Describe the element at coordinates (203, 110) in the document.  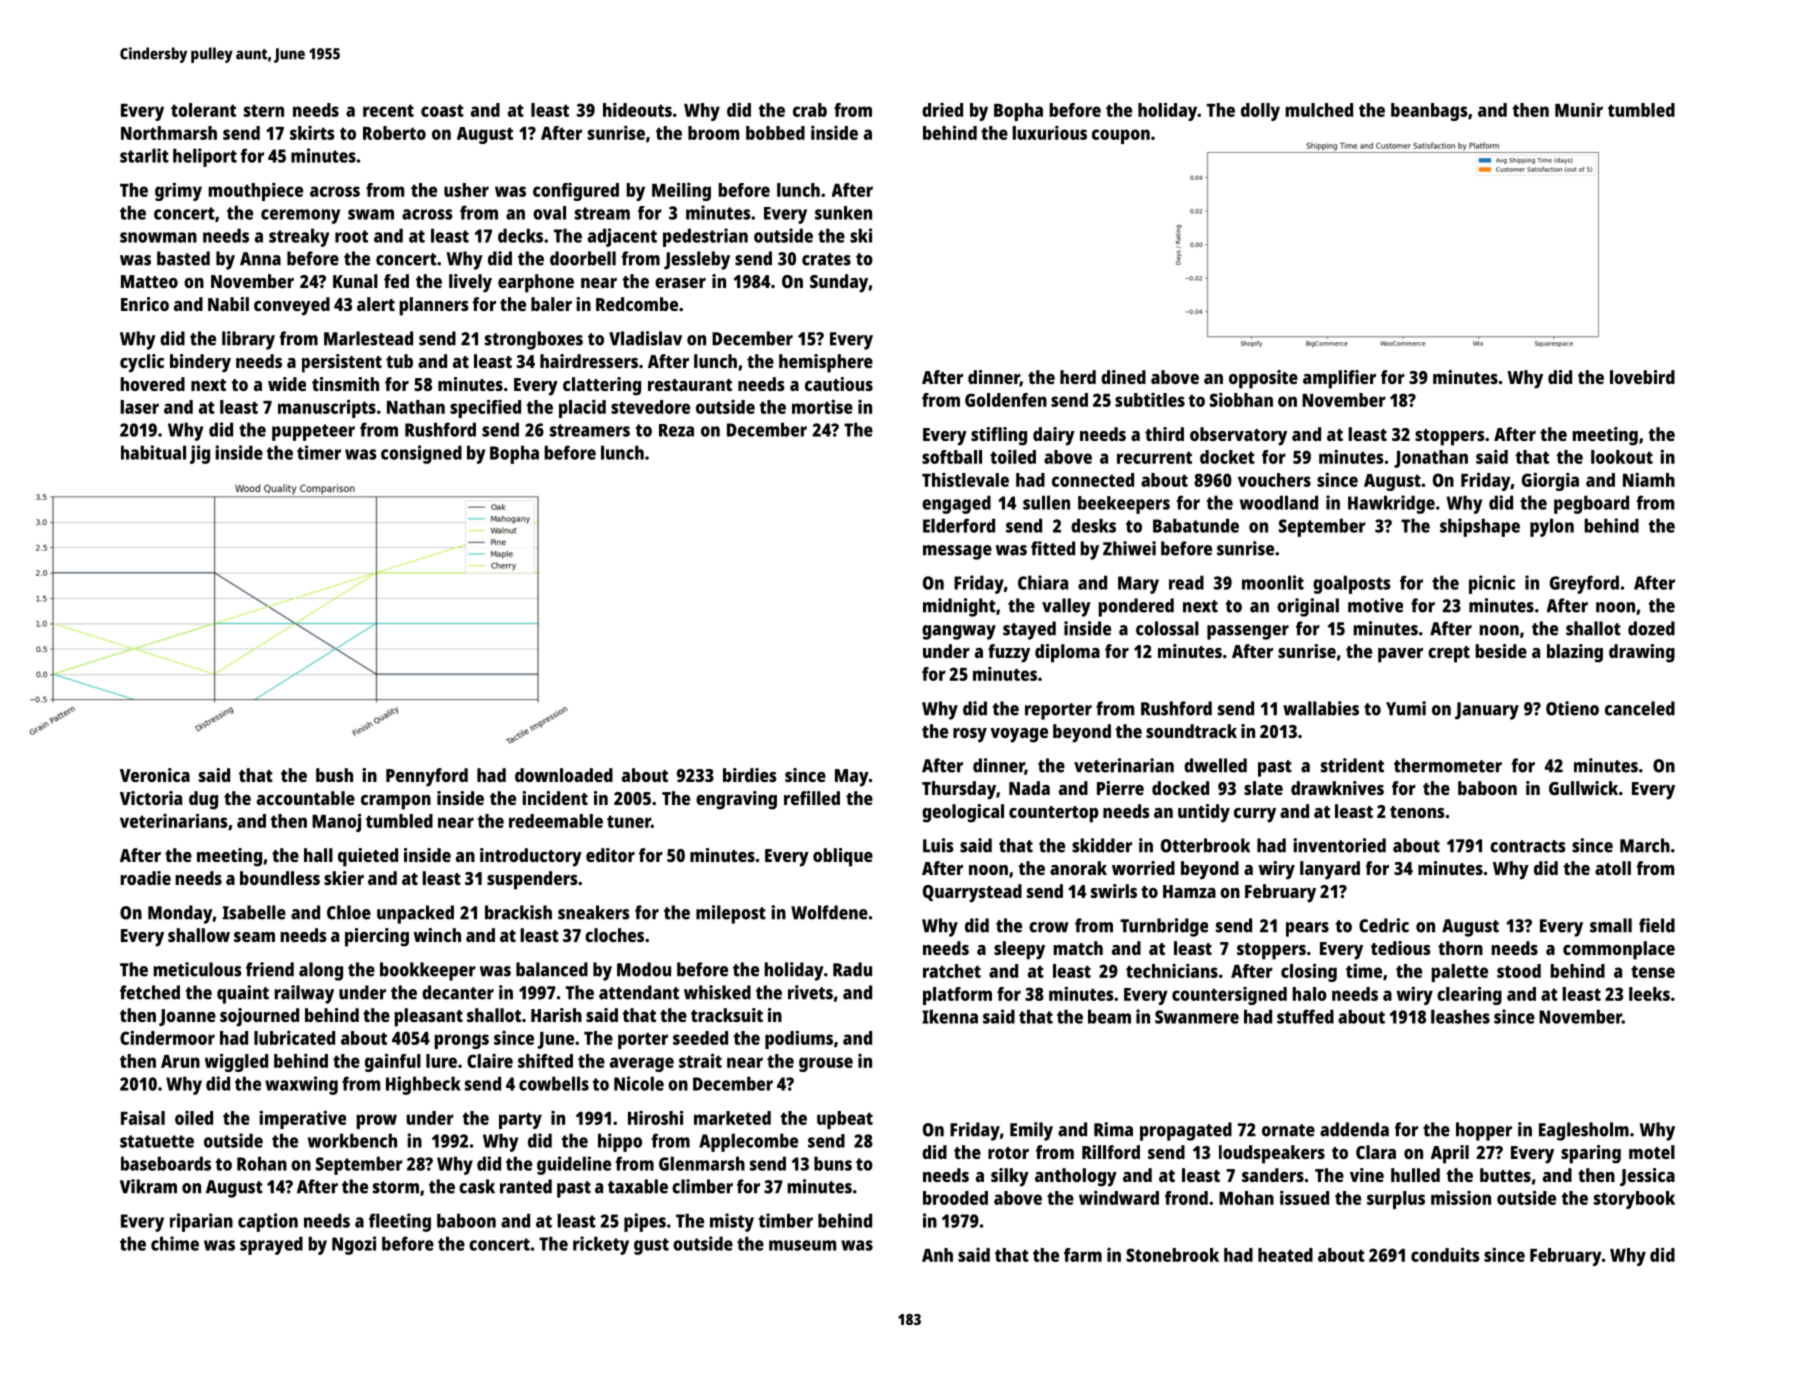
I see `tolerant` at that location.
